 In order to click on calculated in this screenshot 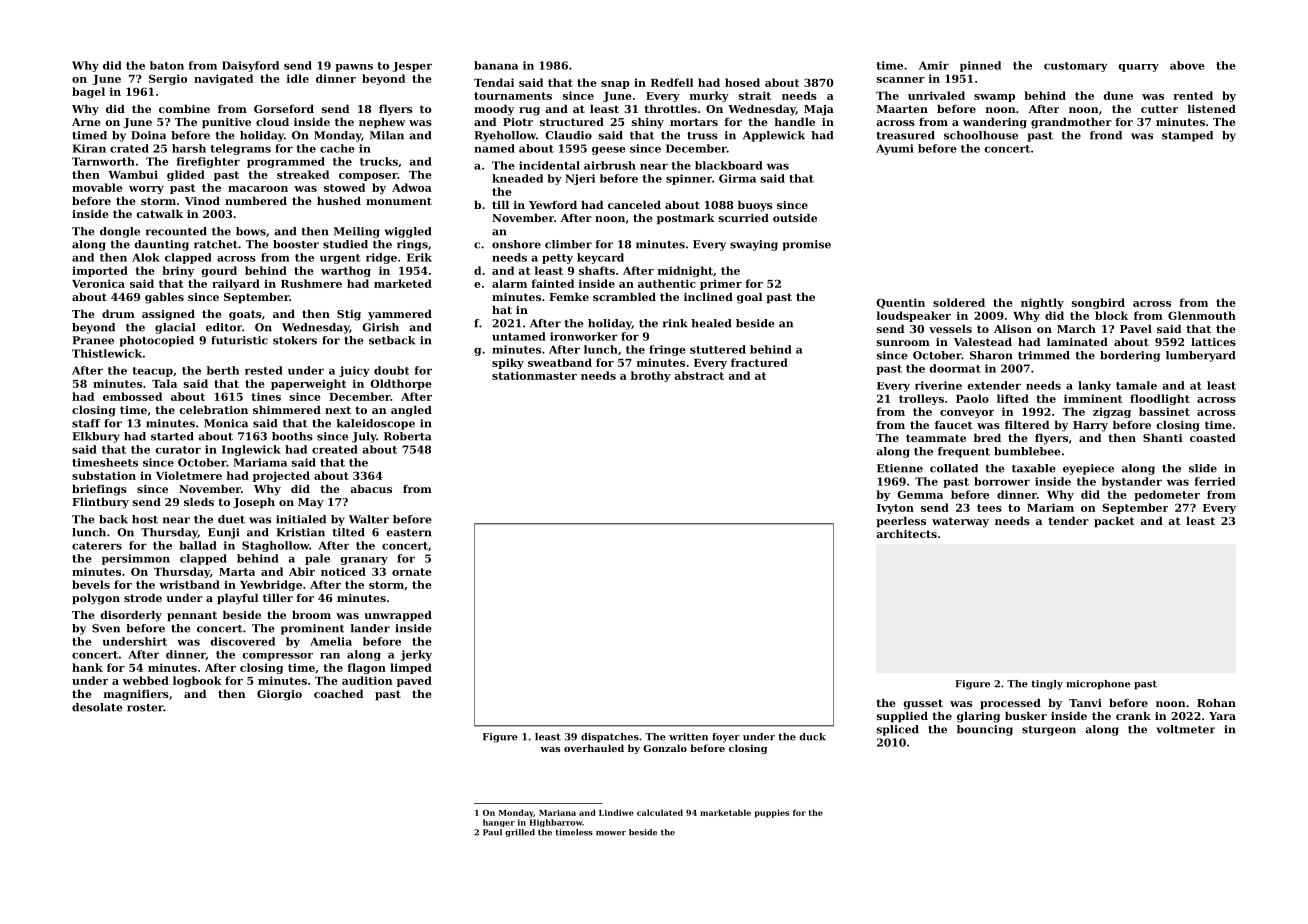, I will do `click(660, 812)`.
